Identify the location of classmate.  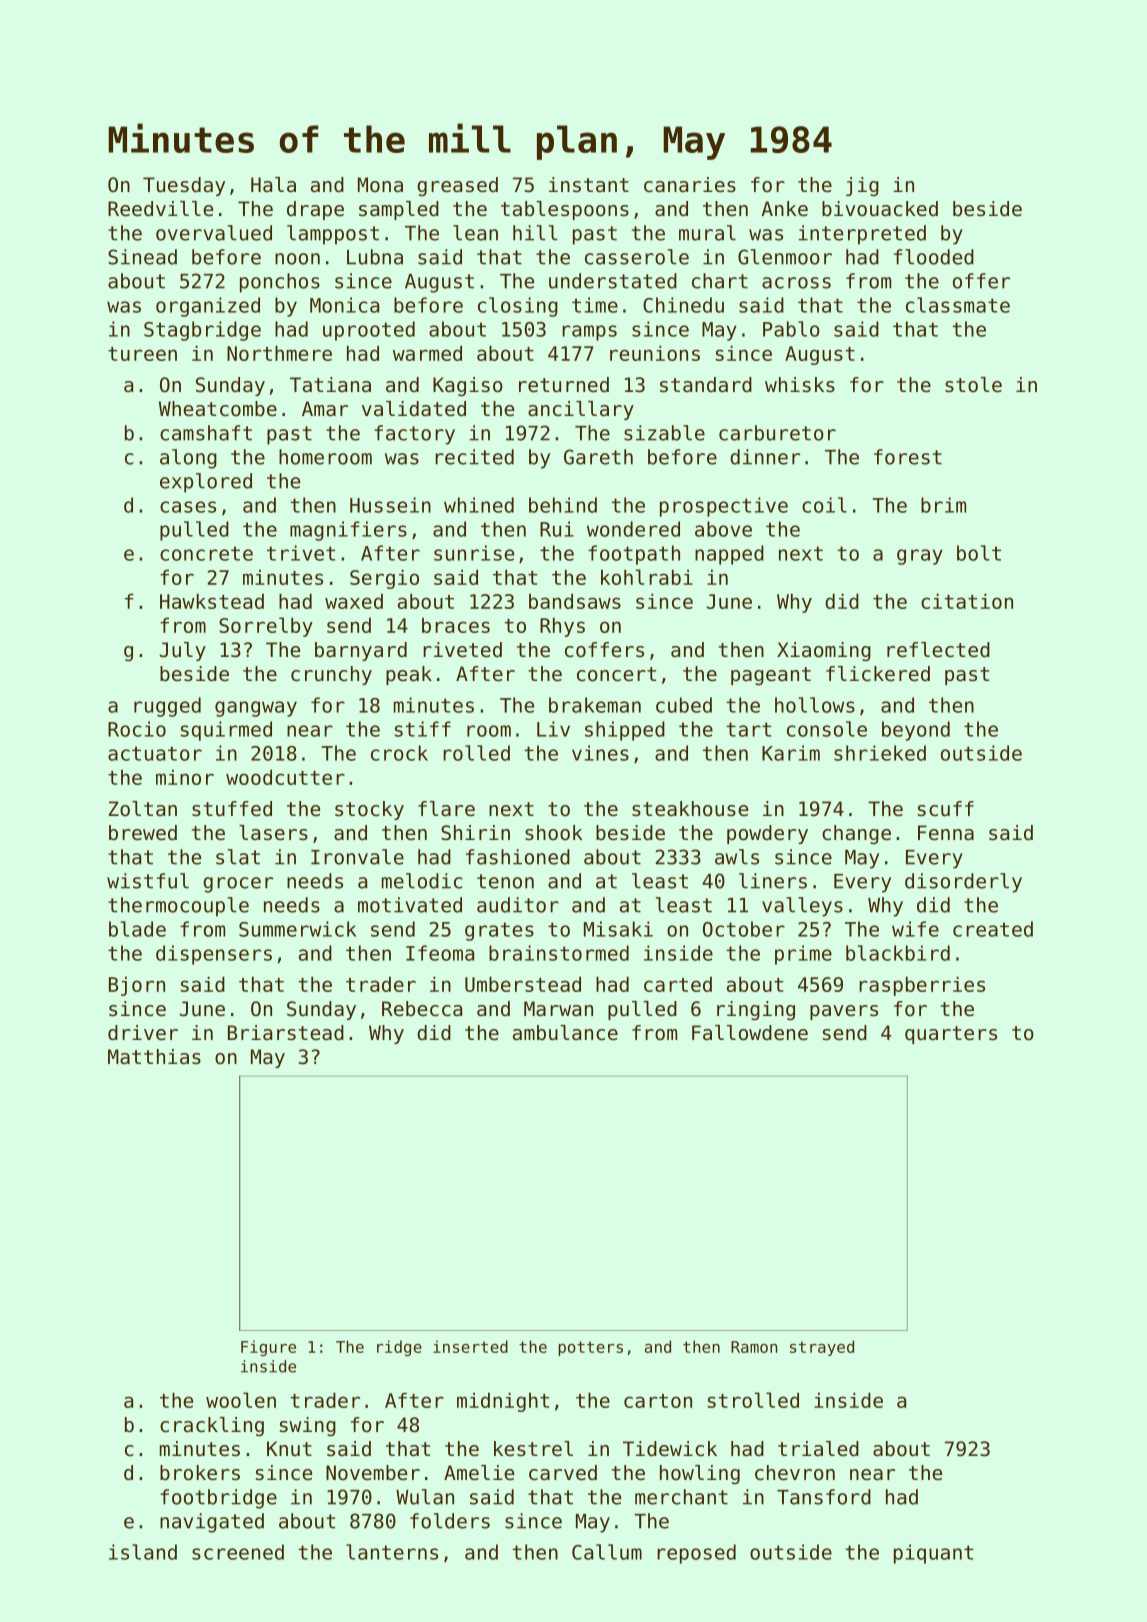
(958, 305).
